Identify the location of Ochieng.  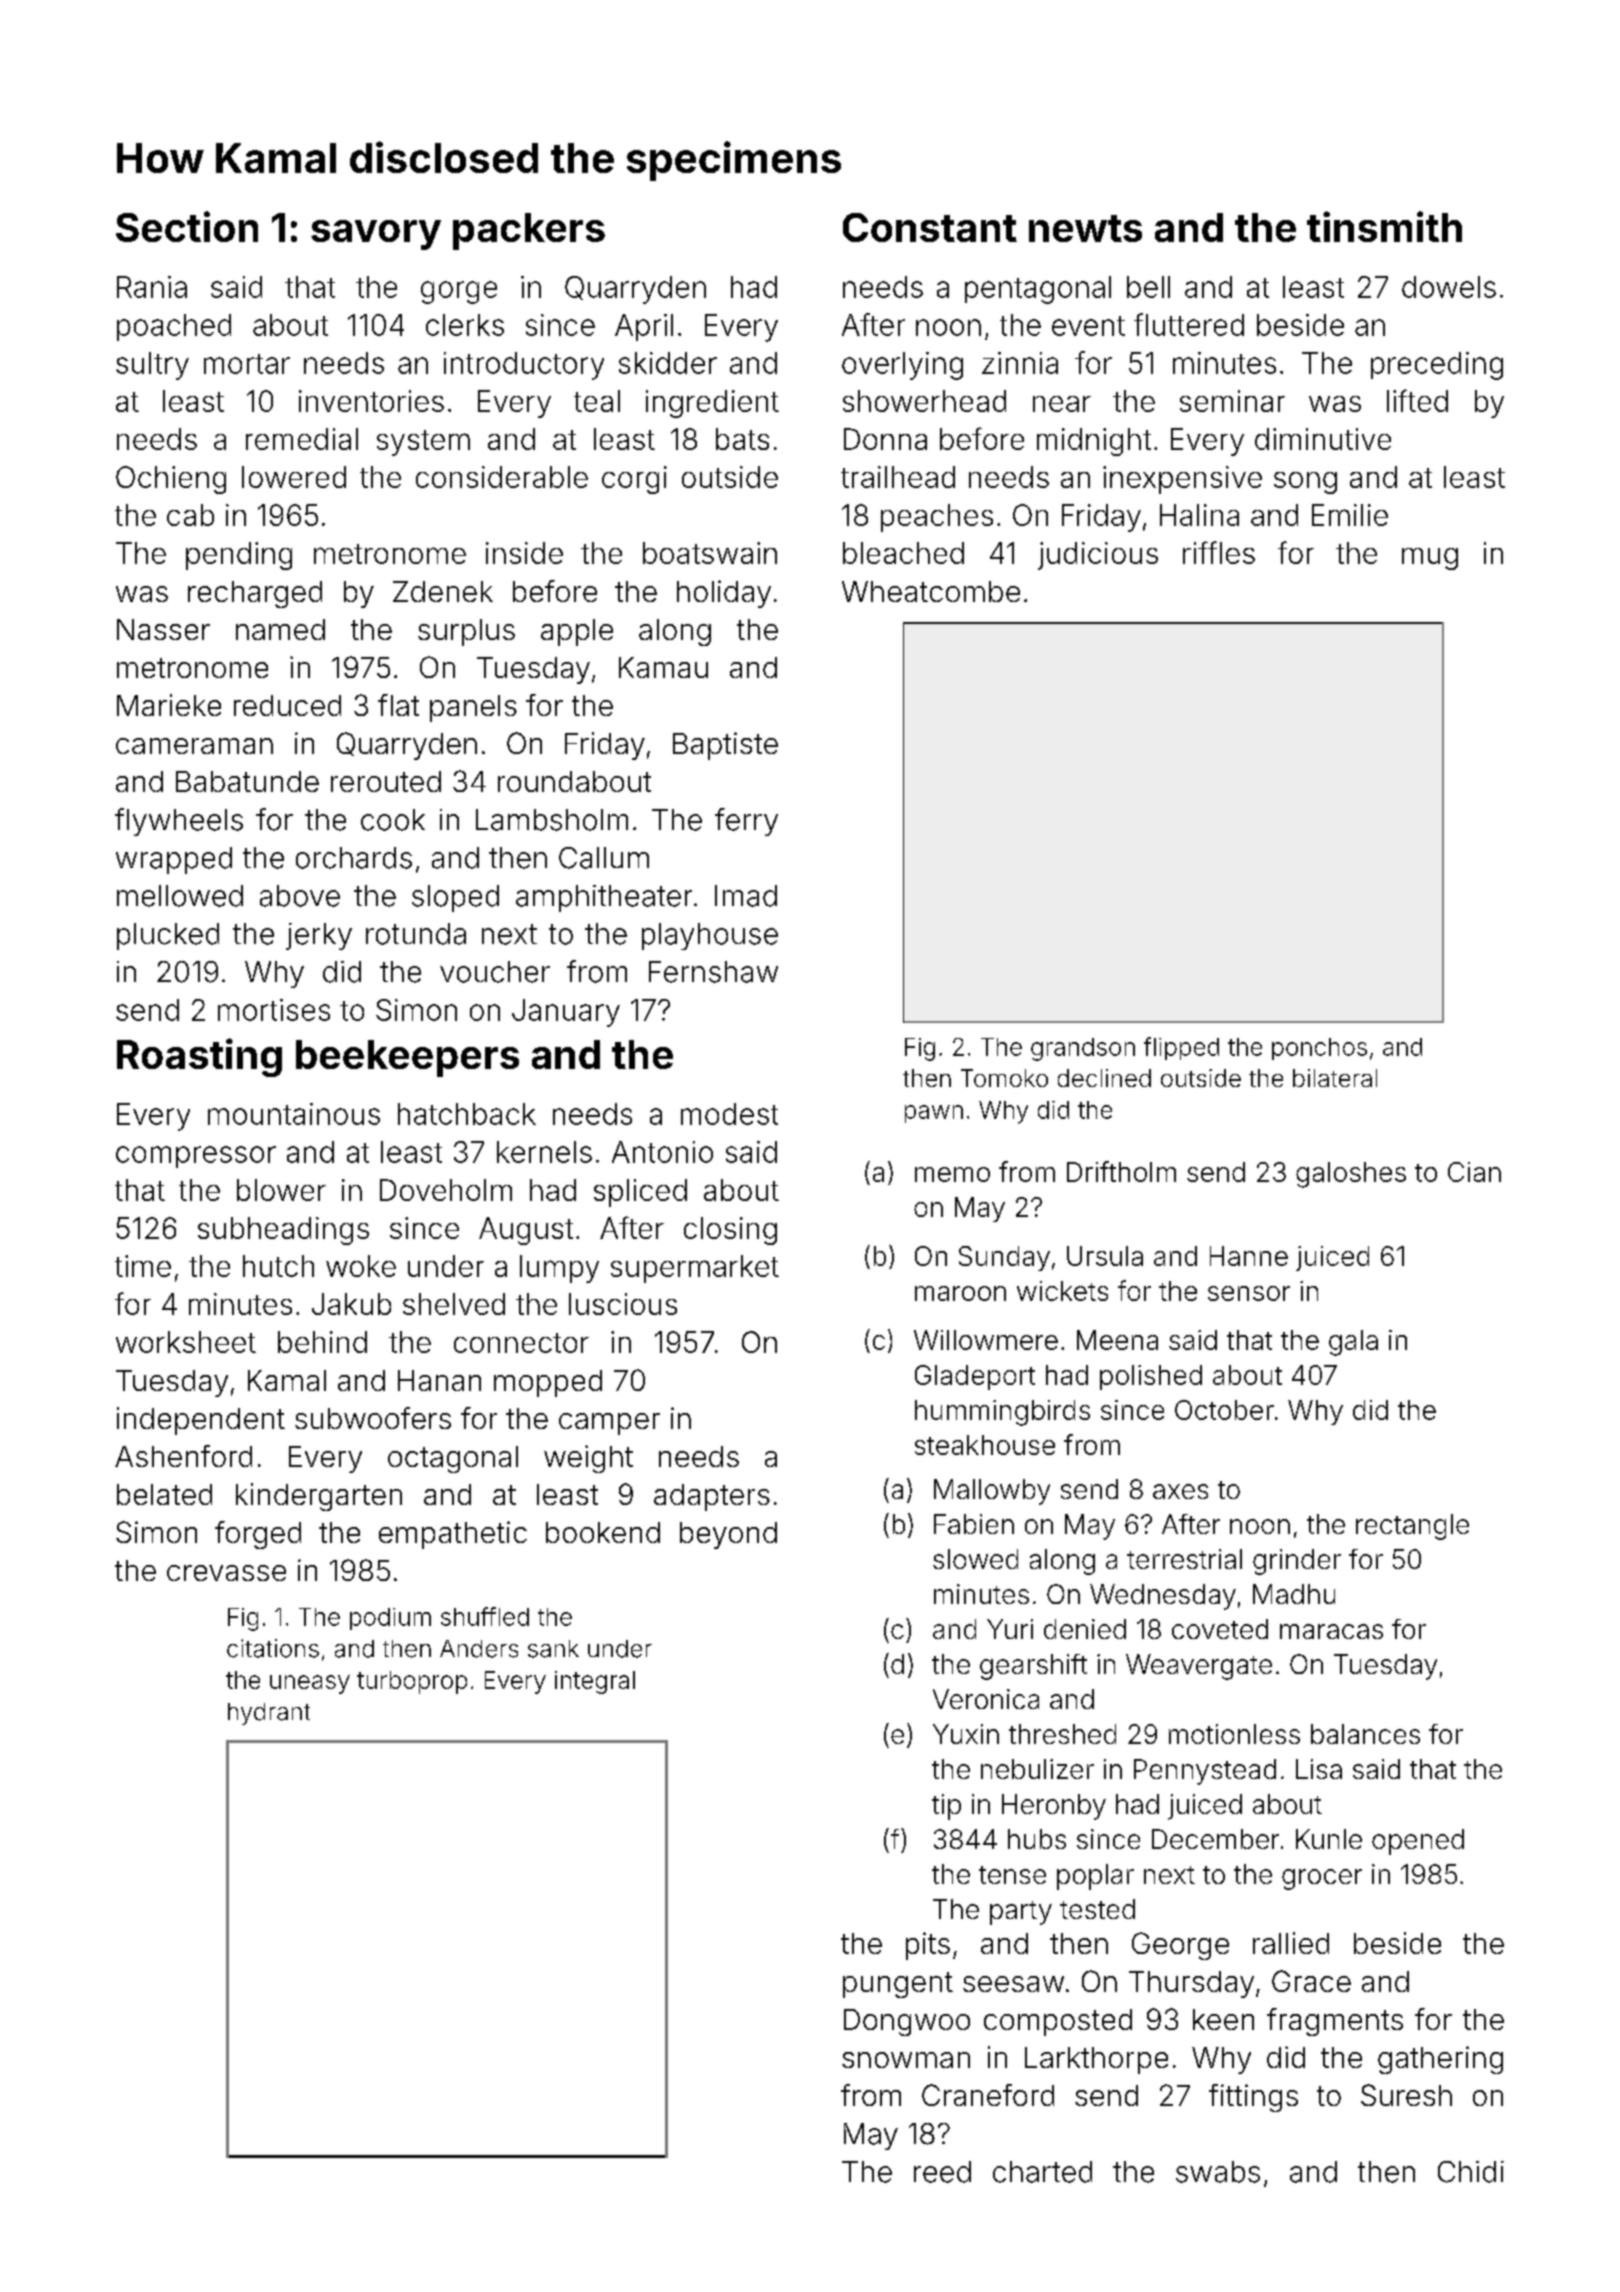
(171, 480).
